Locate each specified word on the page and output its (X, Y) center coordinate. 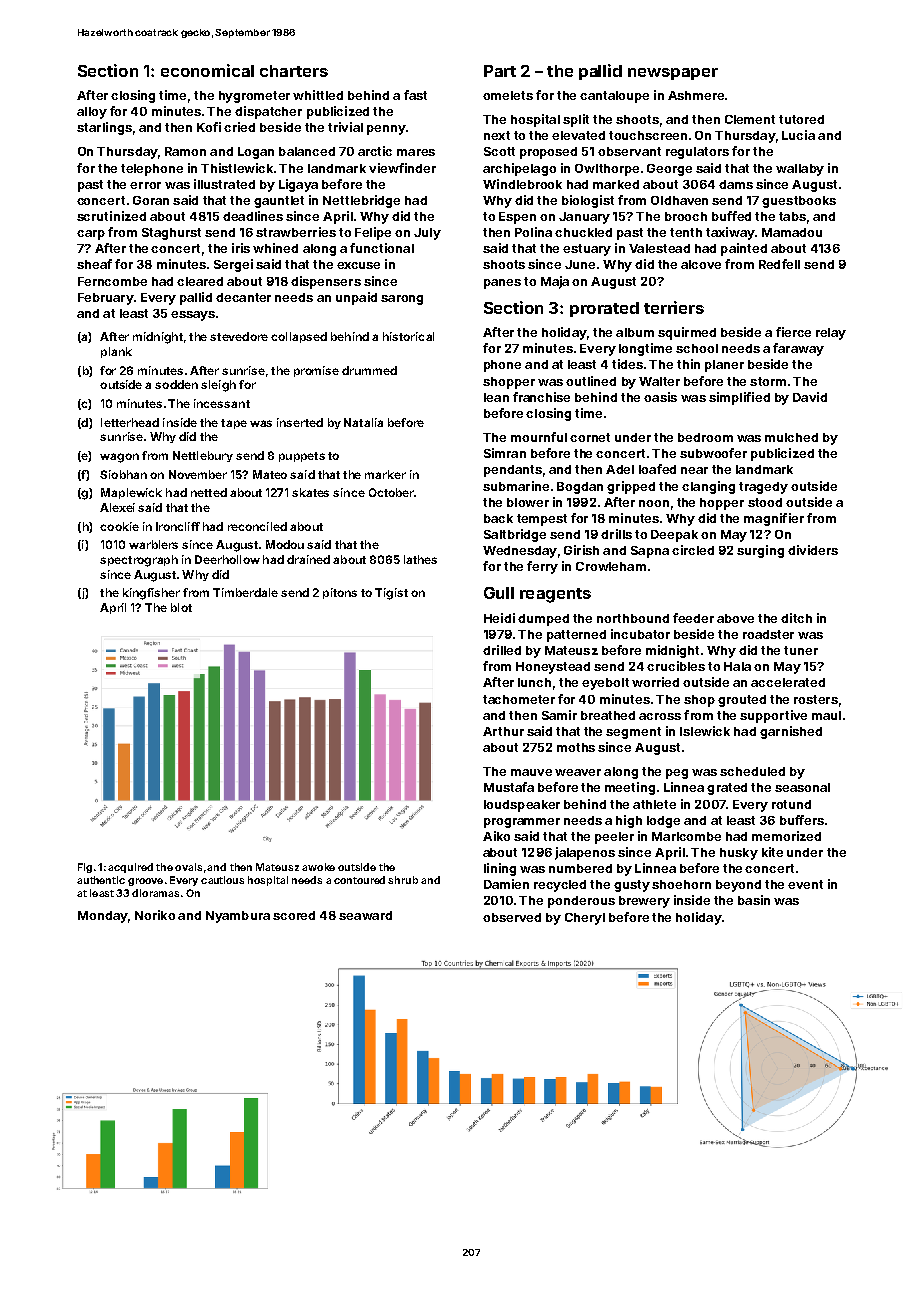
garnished (791, 732)
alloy (92, 113)
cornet (590, 437)
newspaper (673, 74)
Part (500, 71)
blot (181, 607)
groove (145, 882)
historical (408, 336)
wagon (119, 458)
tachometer (519, 699)
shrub (403, 880)
